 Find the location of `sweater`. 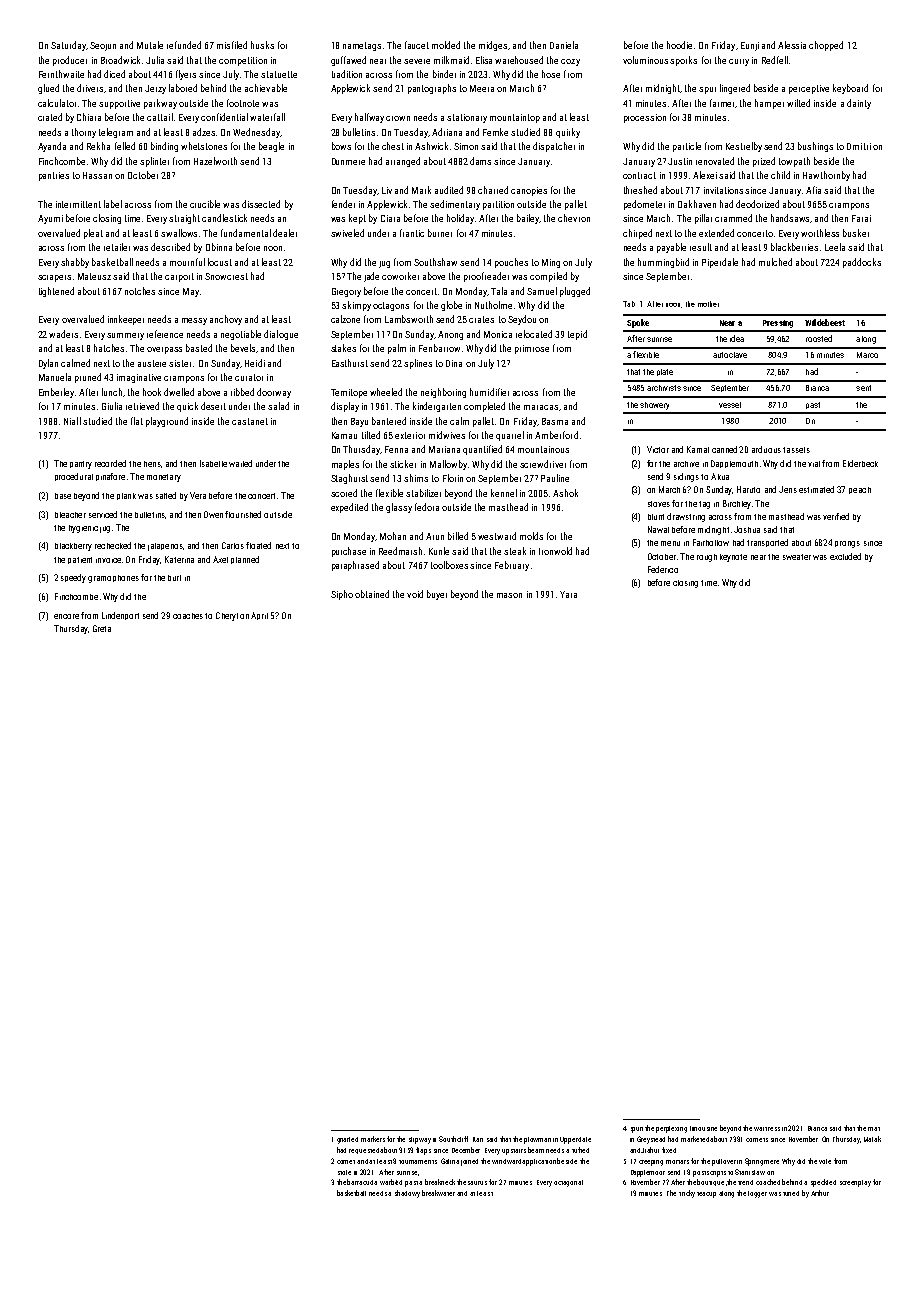

sweater is located at coordinates (797, 557).
